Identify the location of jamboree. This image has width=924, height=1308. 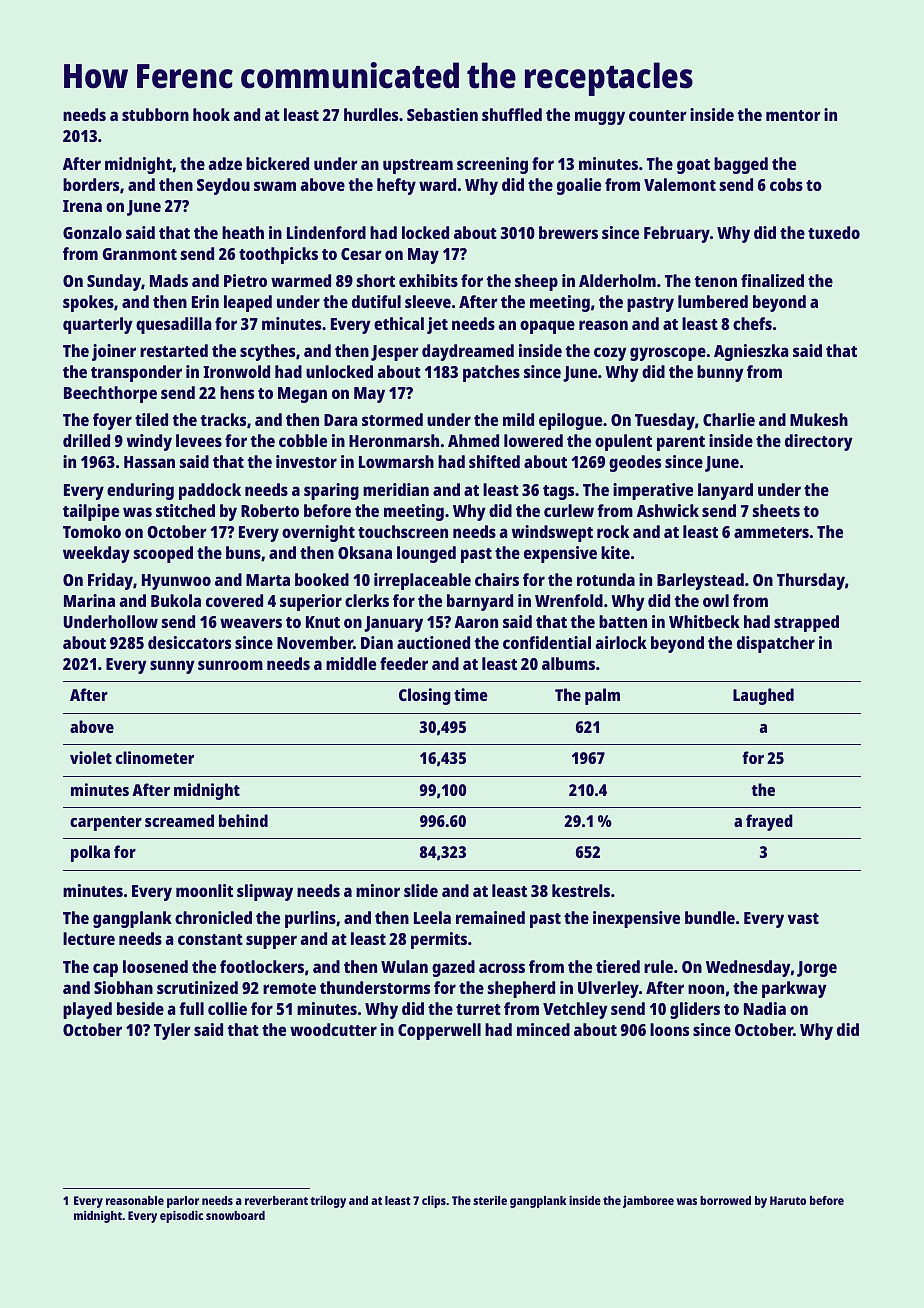
(648, 1202).
